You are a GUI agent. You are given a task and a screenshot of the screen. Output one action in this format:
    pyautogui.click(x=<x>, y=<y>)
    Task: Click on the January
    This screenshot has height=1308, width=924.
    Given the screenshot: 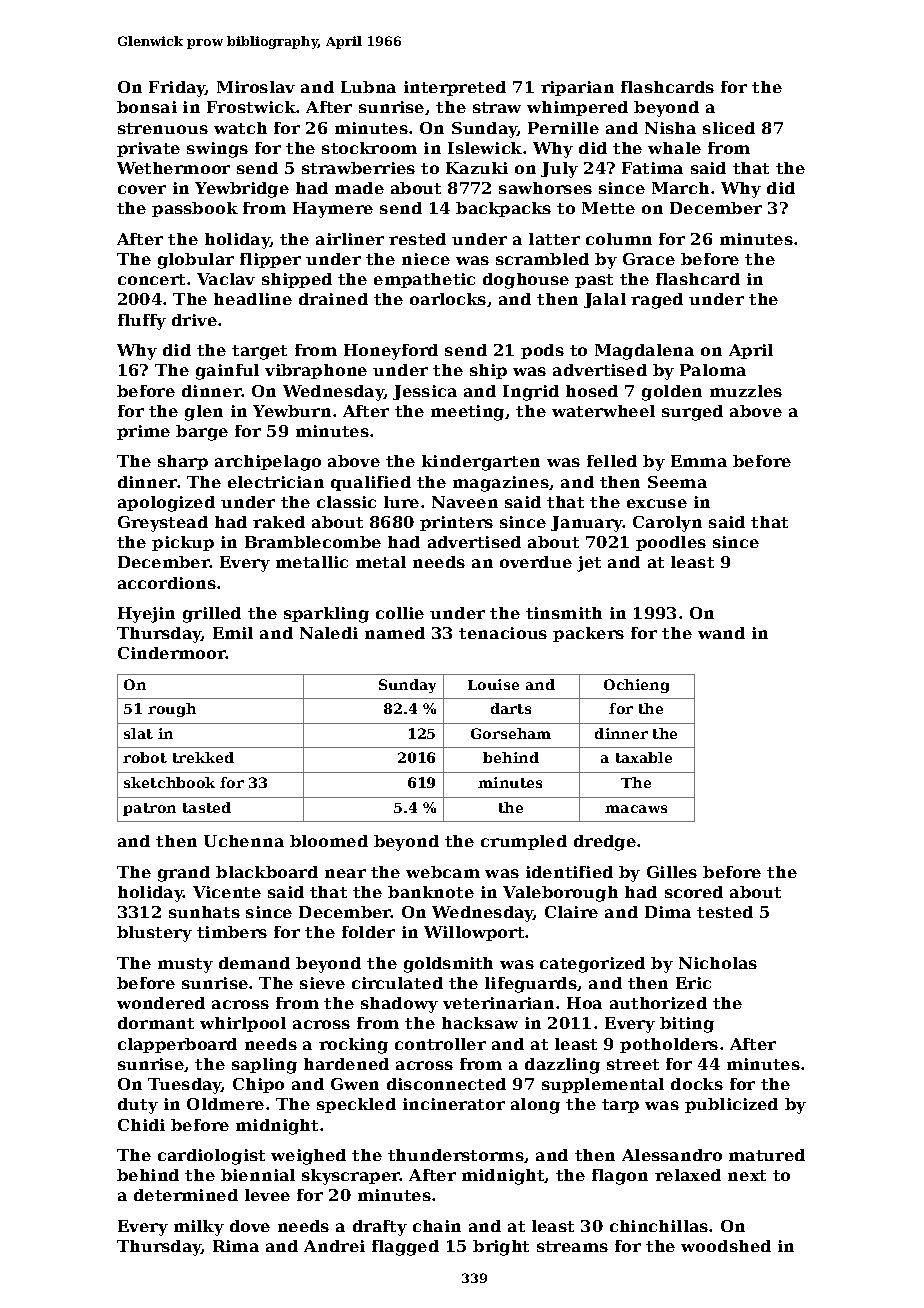 What is the action you would take?
    pyautogui.click(x=587, y=524)
